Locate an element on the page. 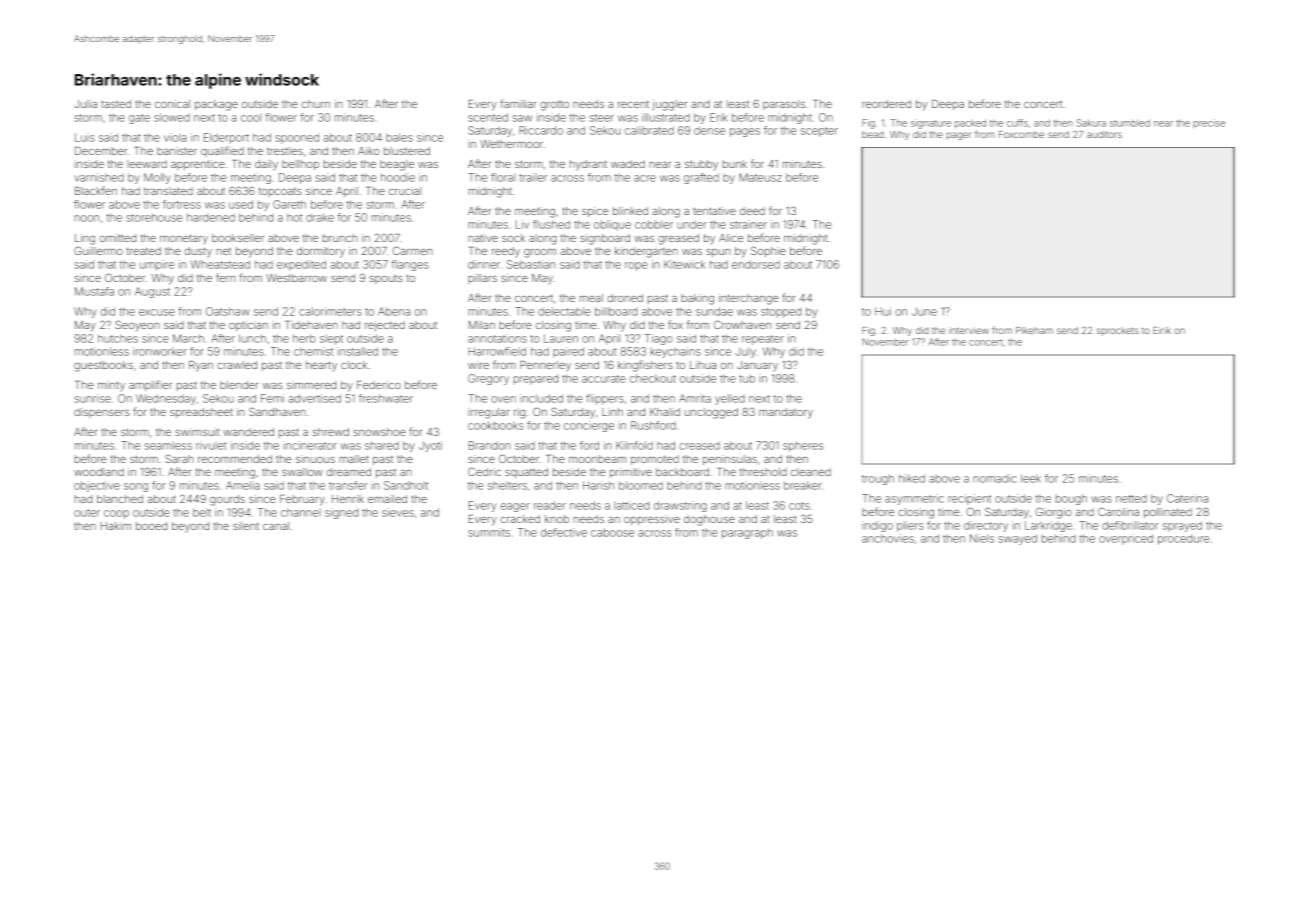 This document has height=924, width=1308. varnished is located at coordinates (99, 177).
